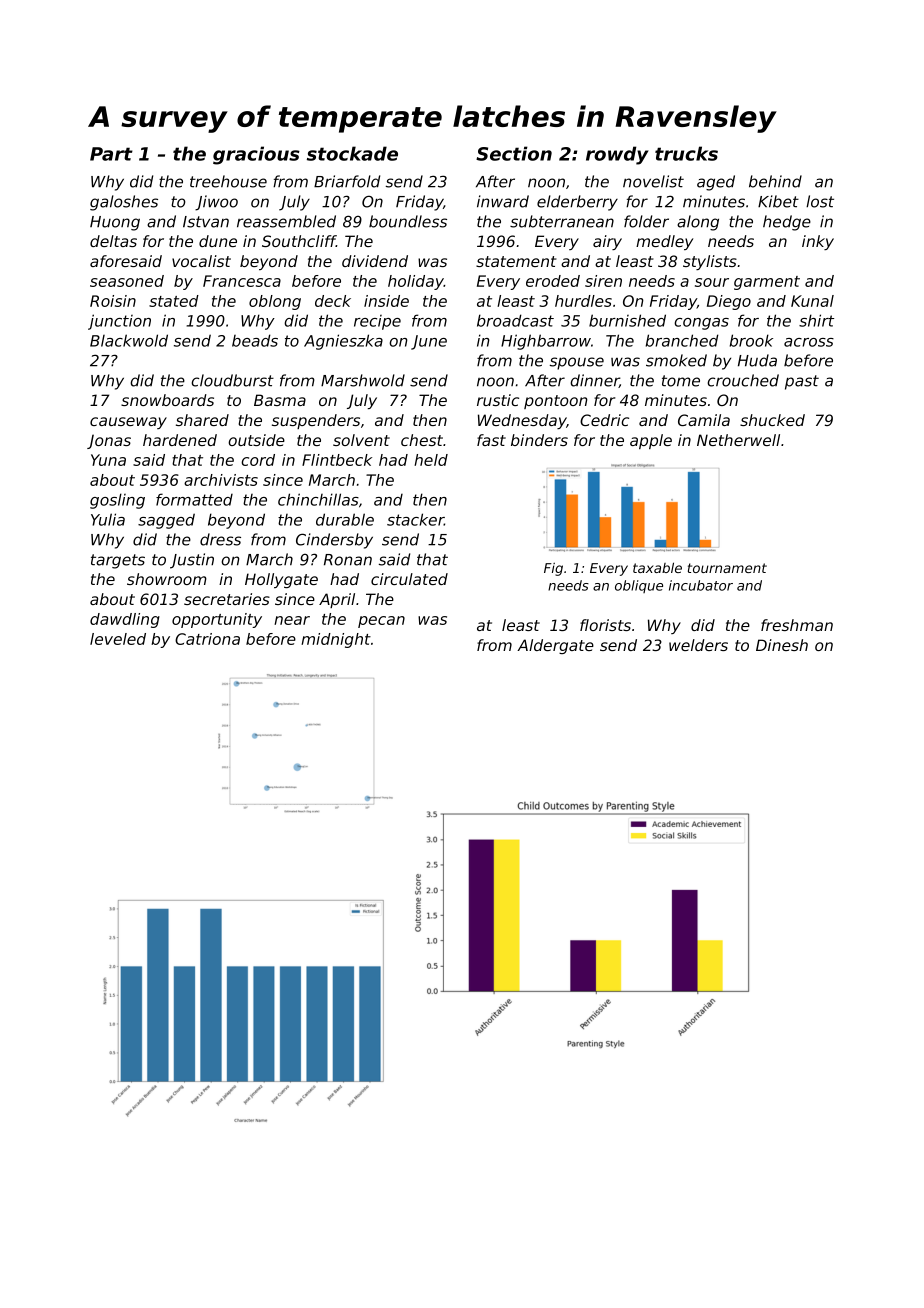 Image resolution: width=924 pixels, height=1308 pixels. Describe the element at coordinates (604, 420) in the screenshot. I see `Cedric` at that location.
